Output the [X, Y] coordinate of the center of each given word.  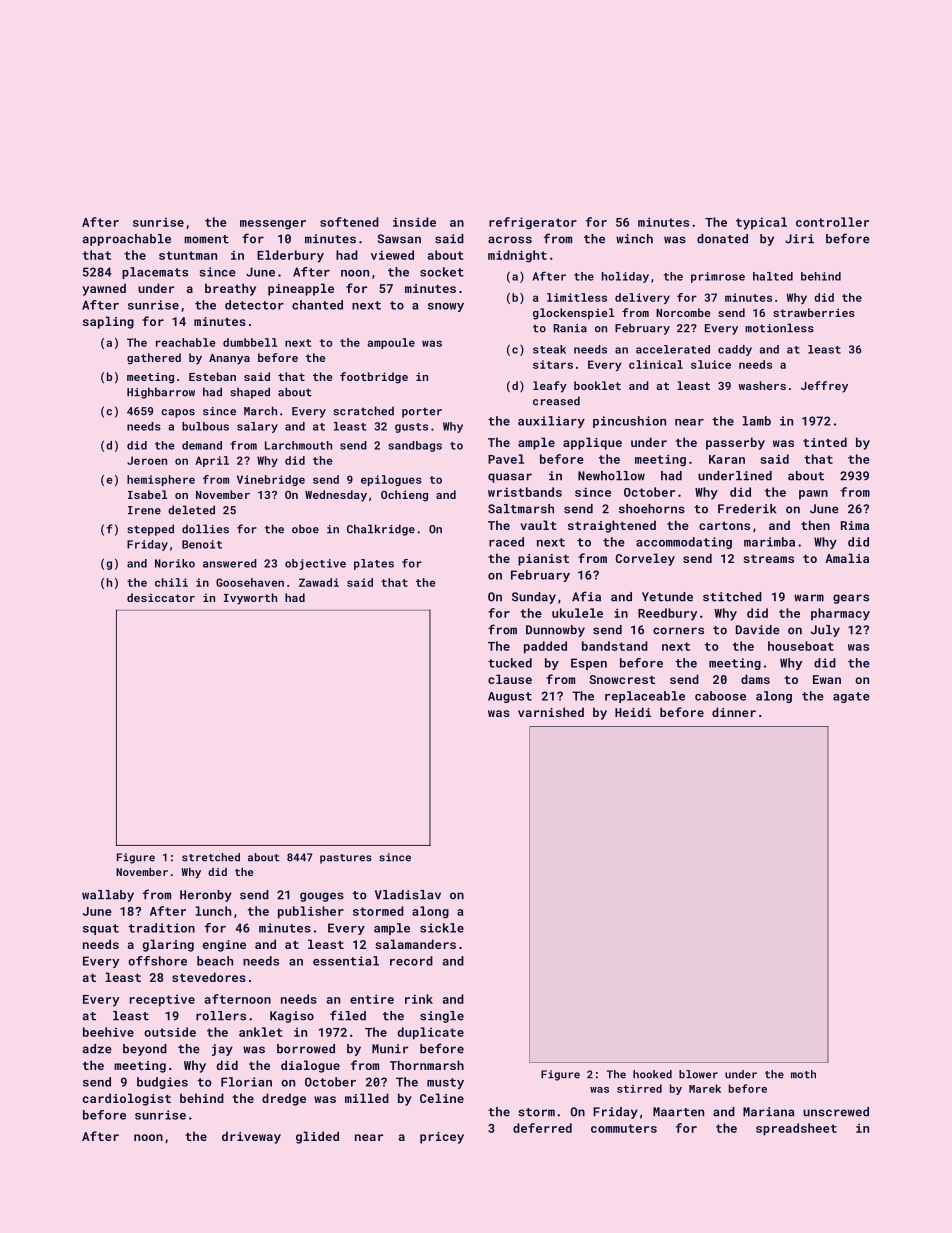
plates [374, 564]
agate [851, 697]
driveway [251, 1137]
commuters [624, 1128]
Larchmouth [298, 445]
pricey [442, 1138]
